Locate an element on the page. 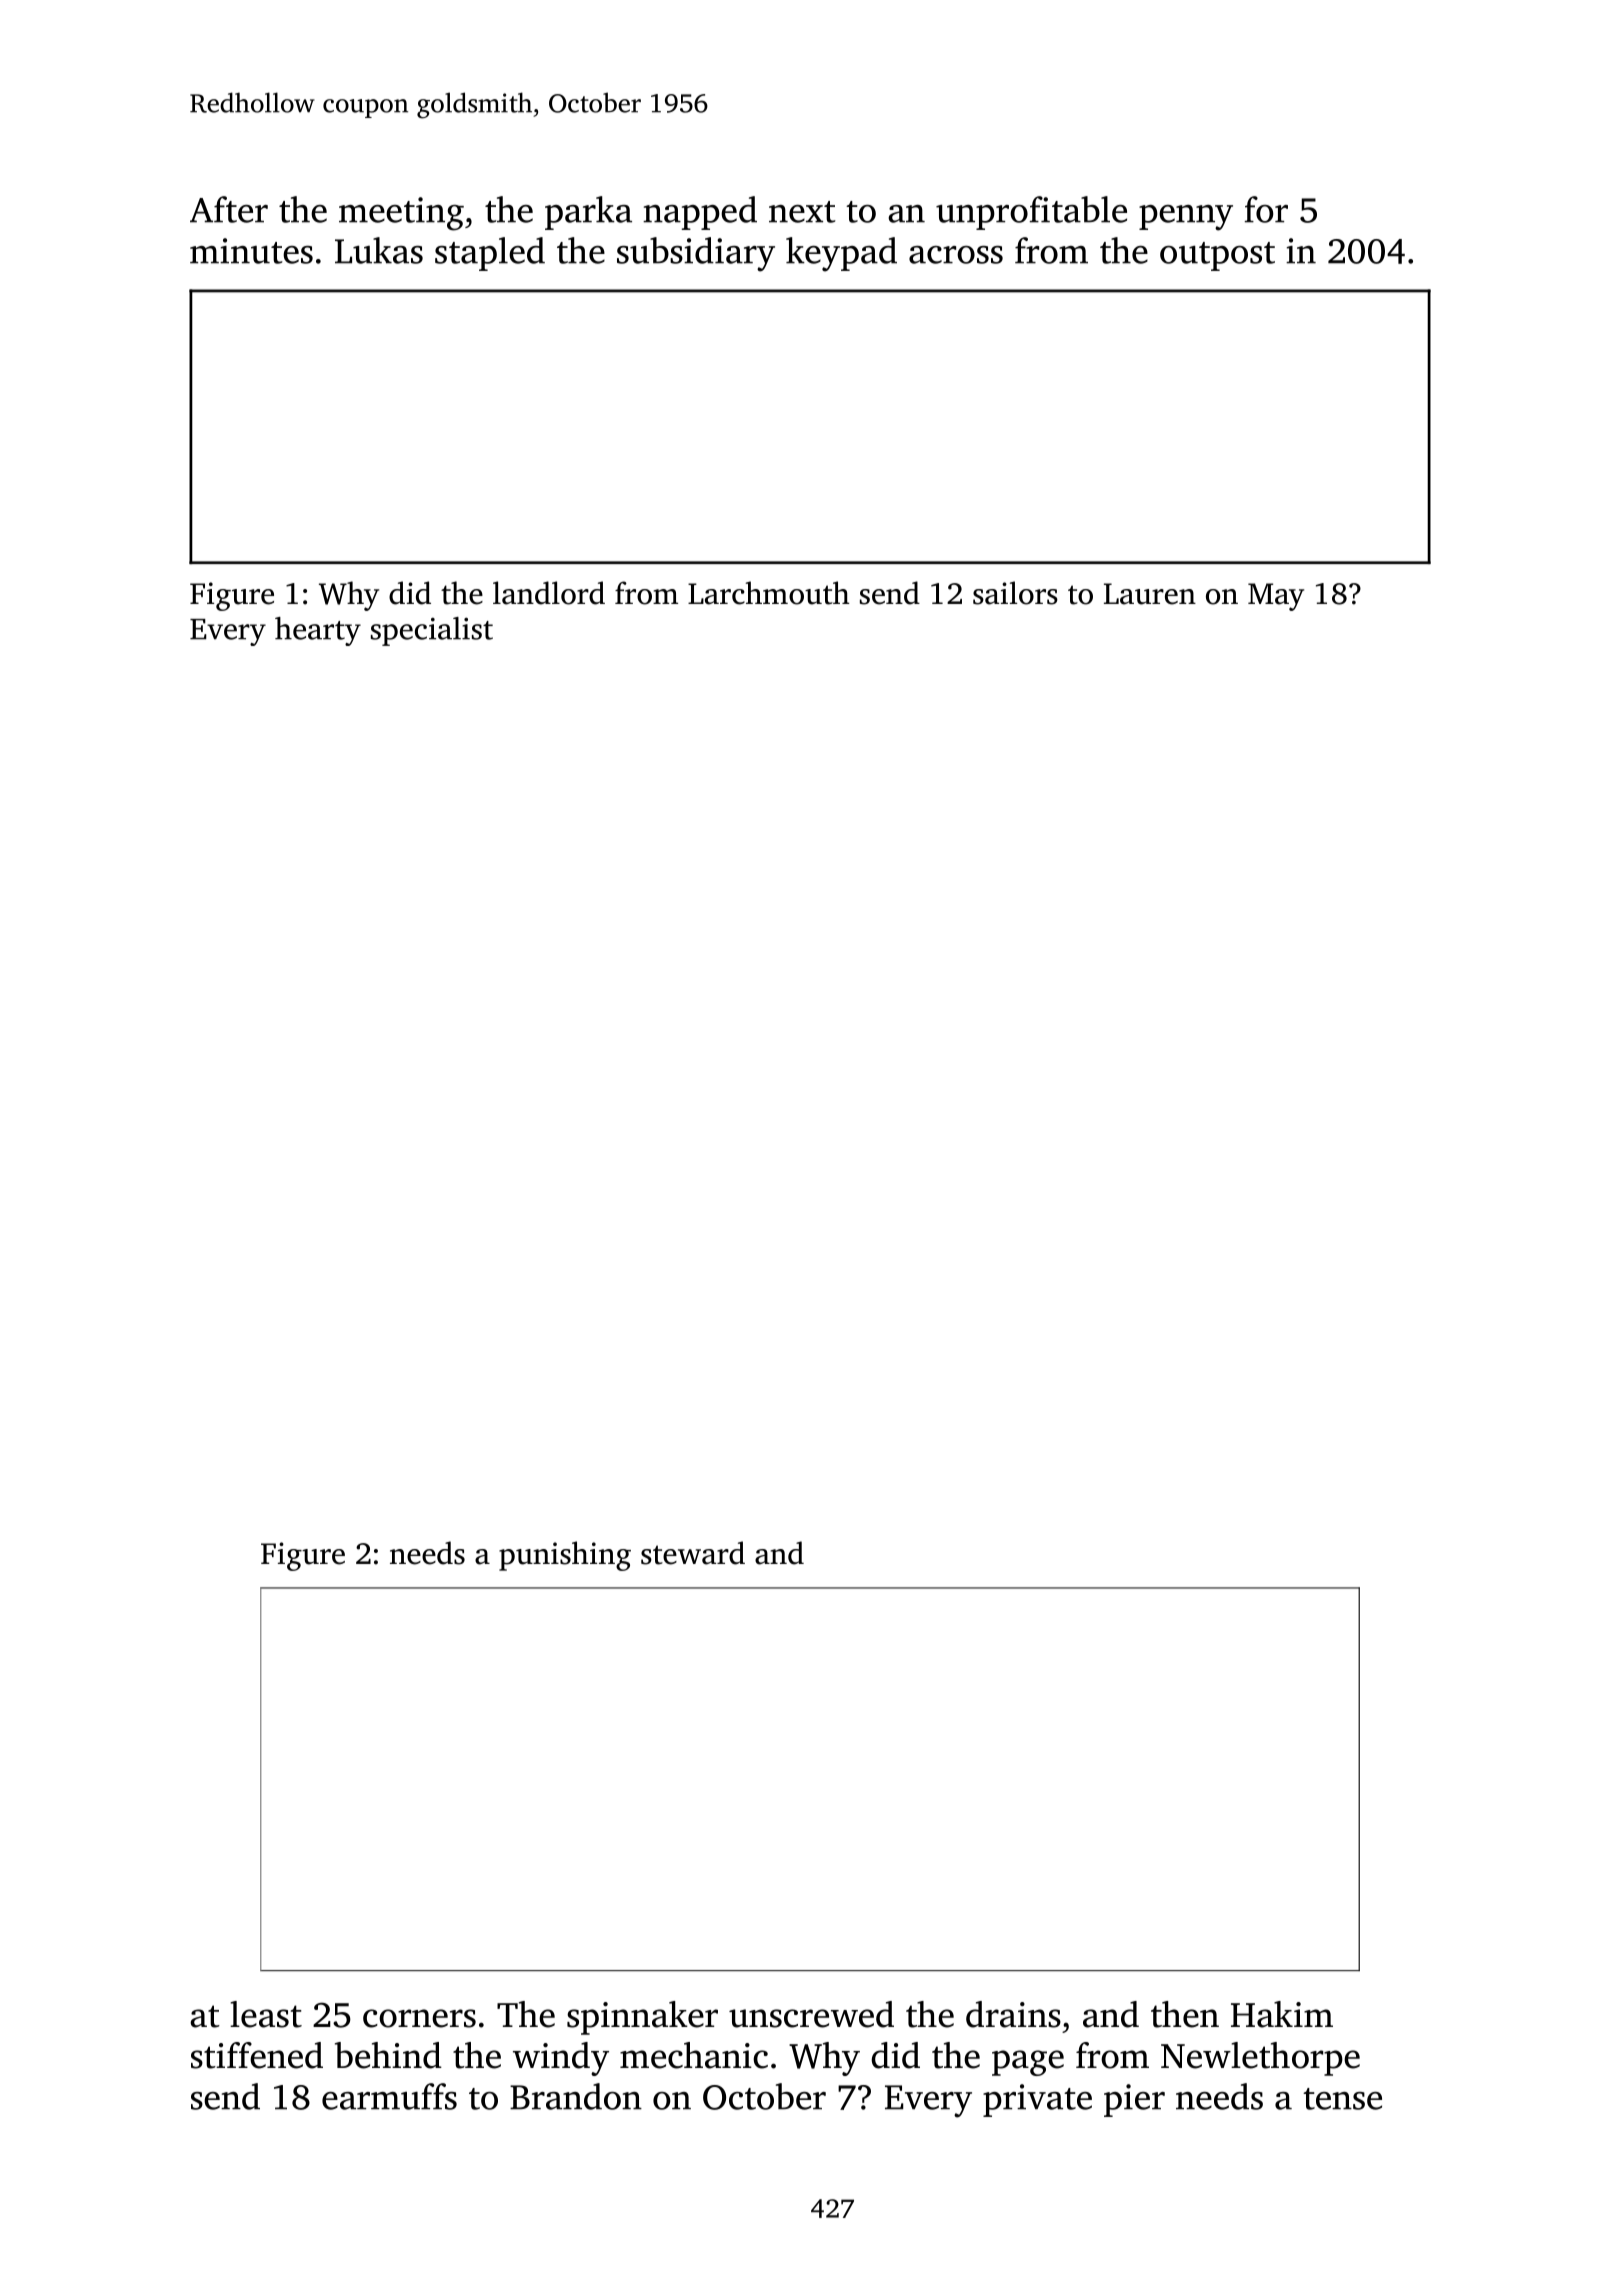 Image resolution: width=1620 pixels, height=2292 pixels. specialist is located at coordinates (432, 631).
